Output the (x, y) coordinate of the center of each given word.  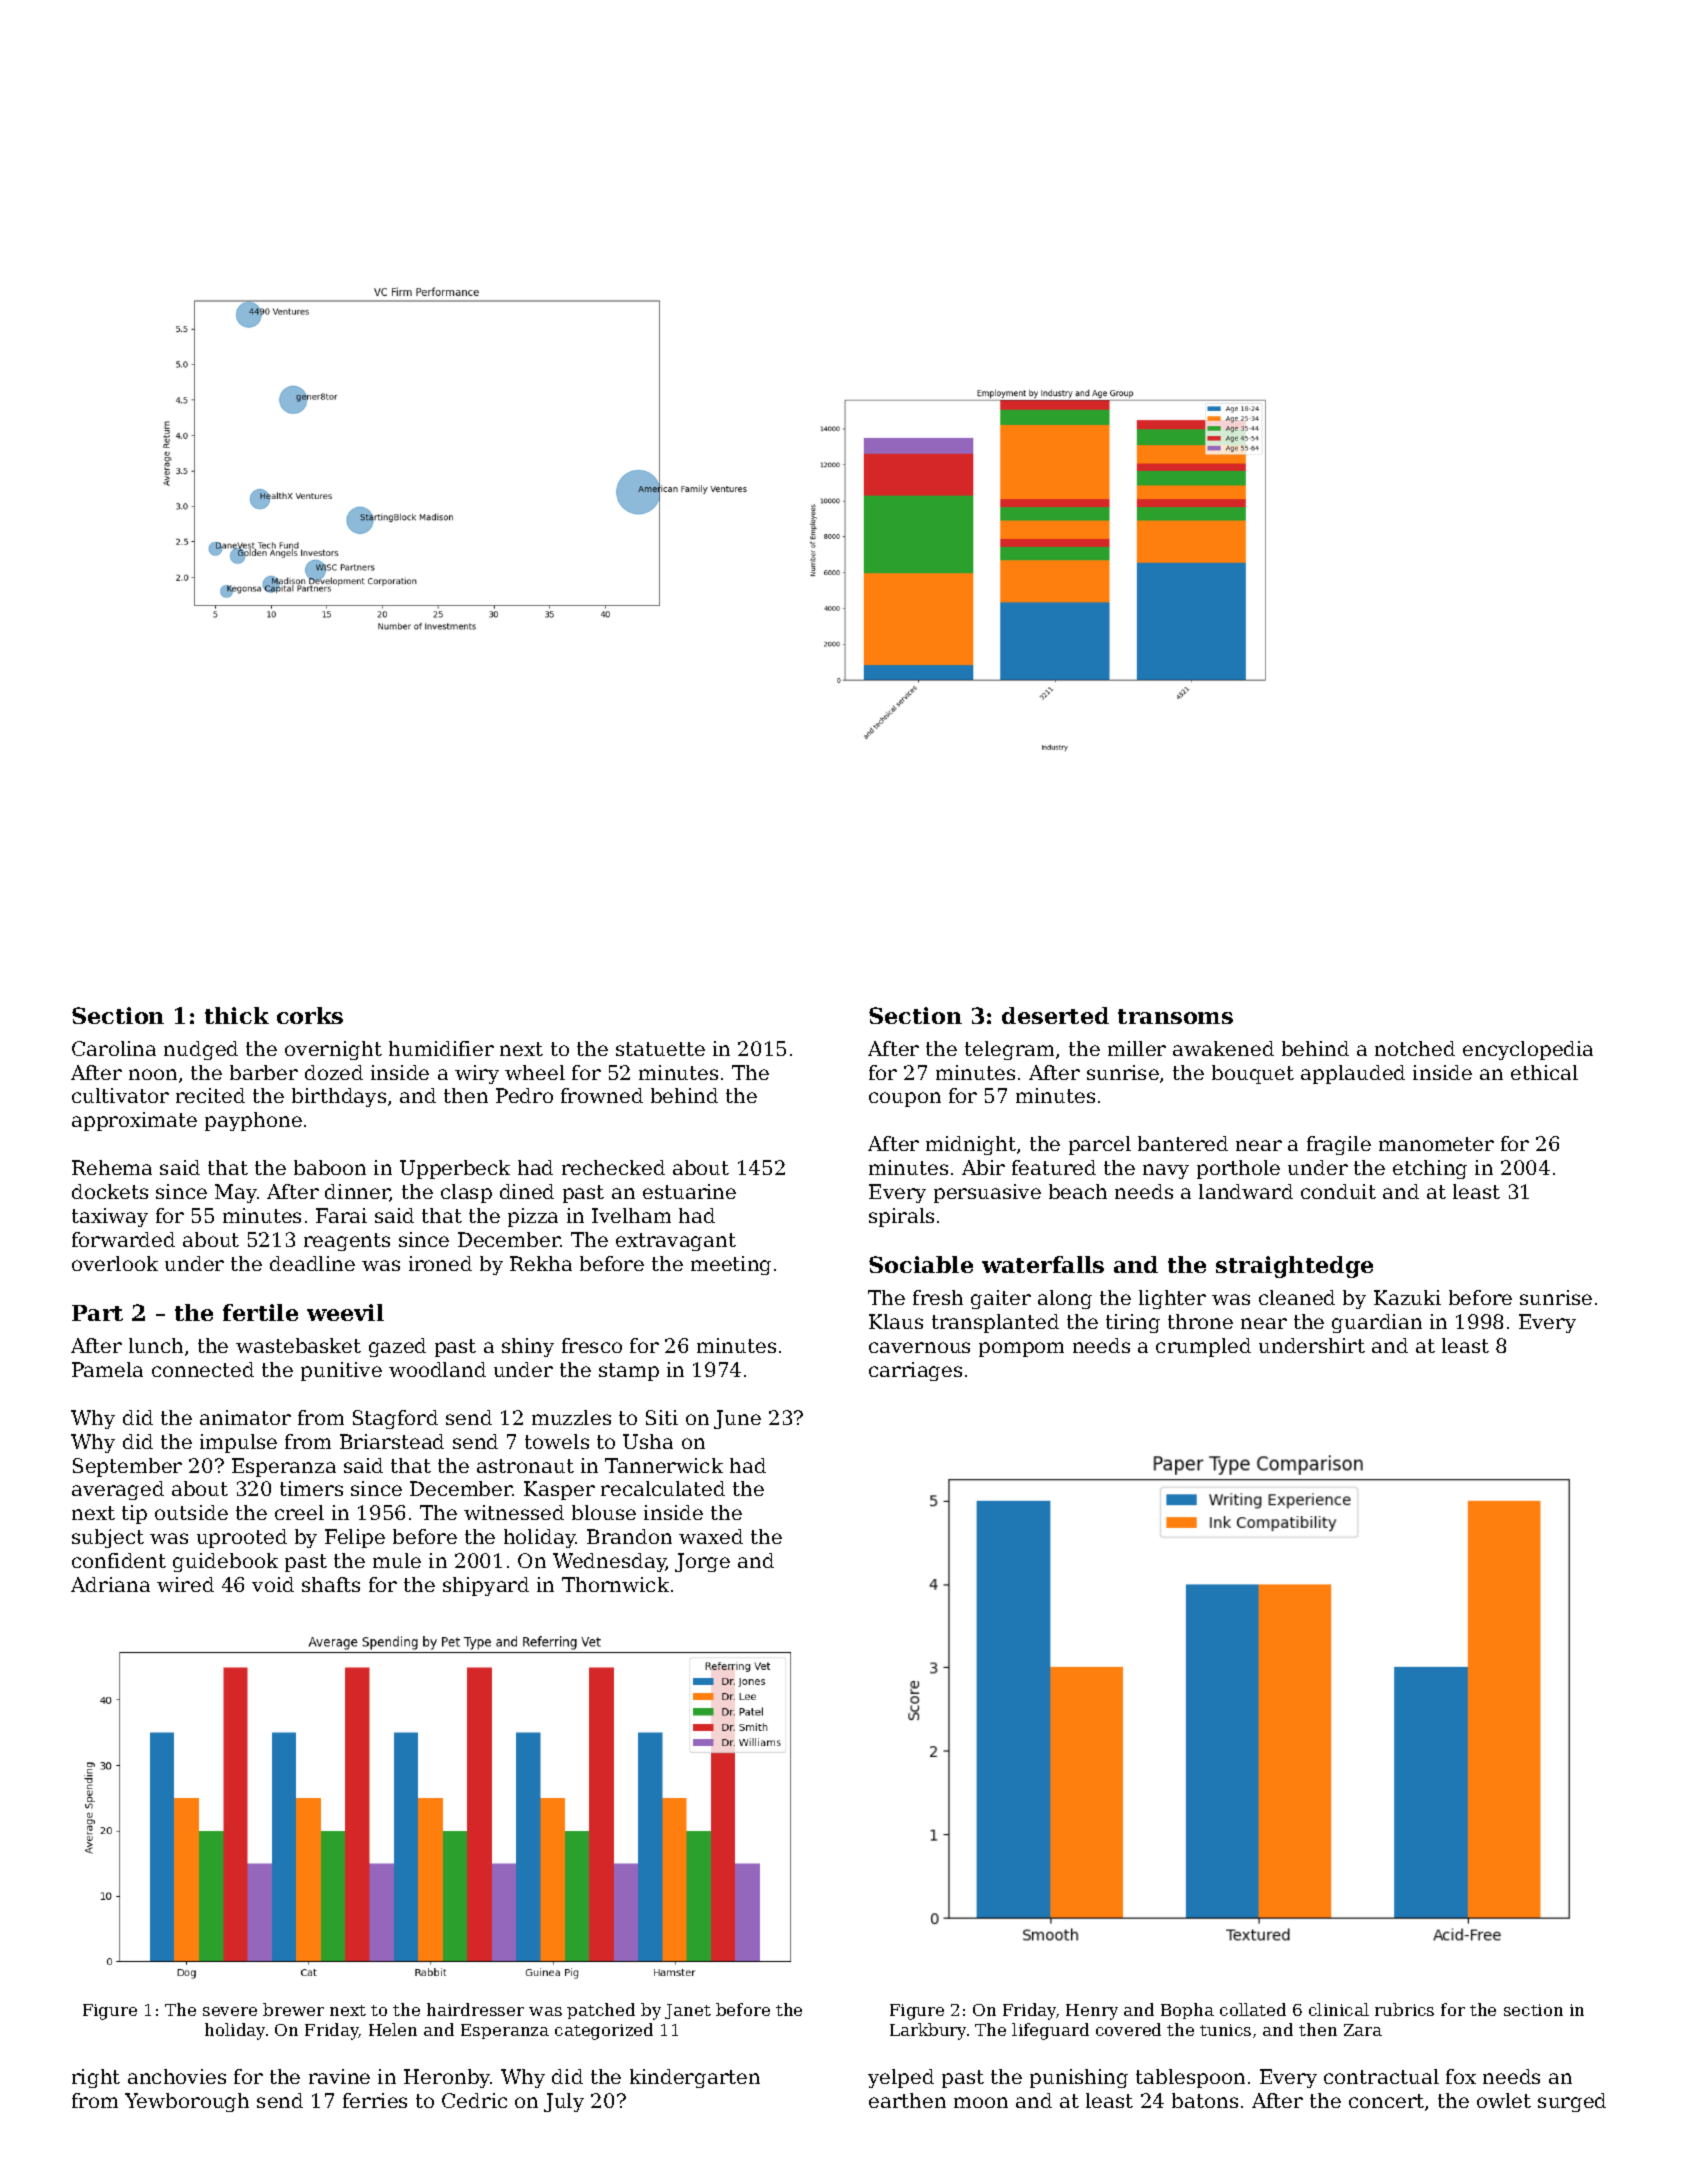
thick (237, 1015)
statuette (660, 1049)
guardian (1377, 1323)
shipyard (486, 1586)
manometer (1436, 1144)
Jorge (702, 1562)
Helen (393, 2029)
